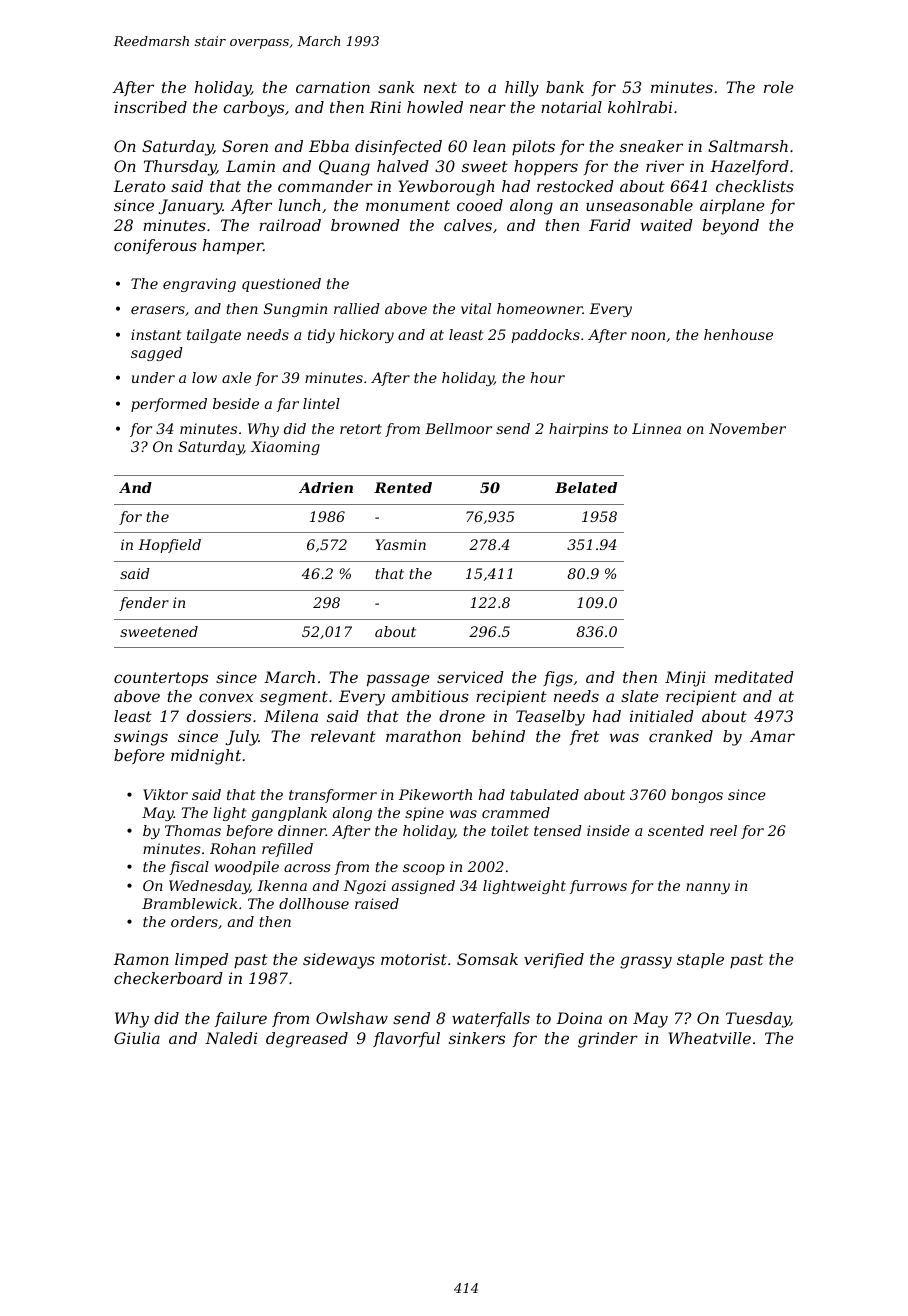 The height and width of the screenshot is (1316, 908). I want to click on Viktor, so click(165, 794).
